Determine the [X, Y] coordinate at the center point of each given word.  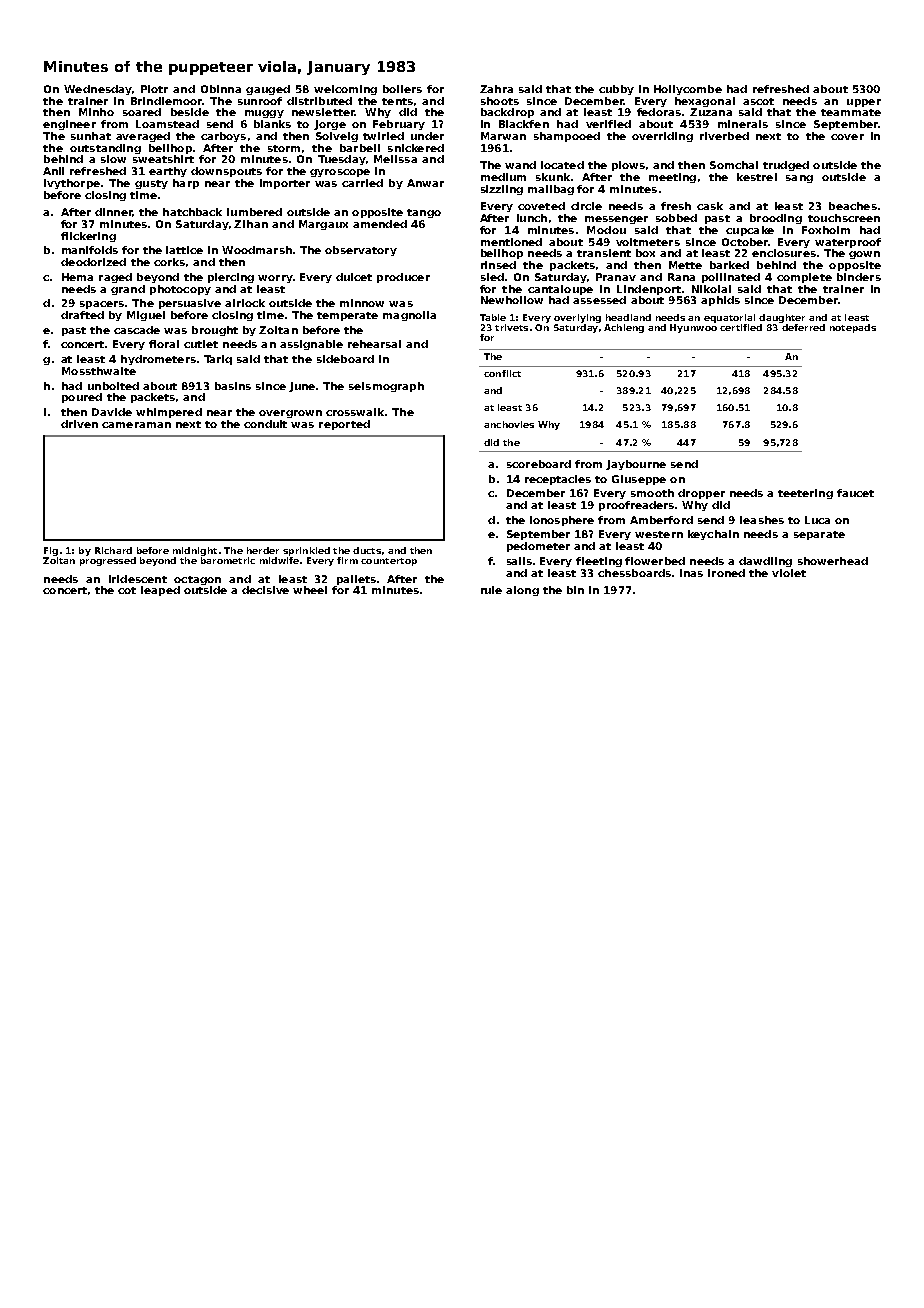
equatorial [729, 318]
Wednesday [98, 90]
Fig [51, 551]
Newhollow [512, 300]
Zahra [496, 89]
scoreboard [539, 464]
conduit [265, 424]
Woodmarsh [257, 250]
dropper [701, 494]
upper [864, 103]
